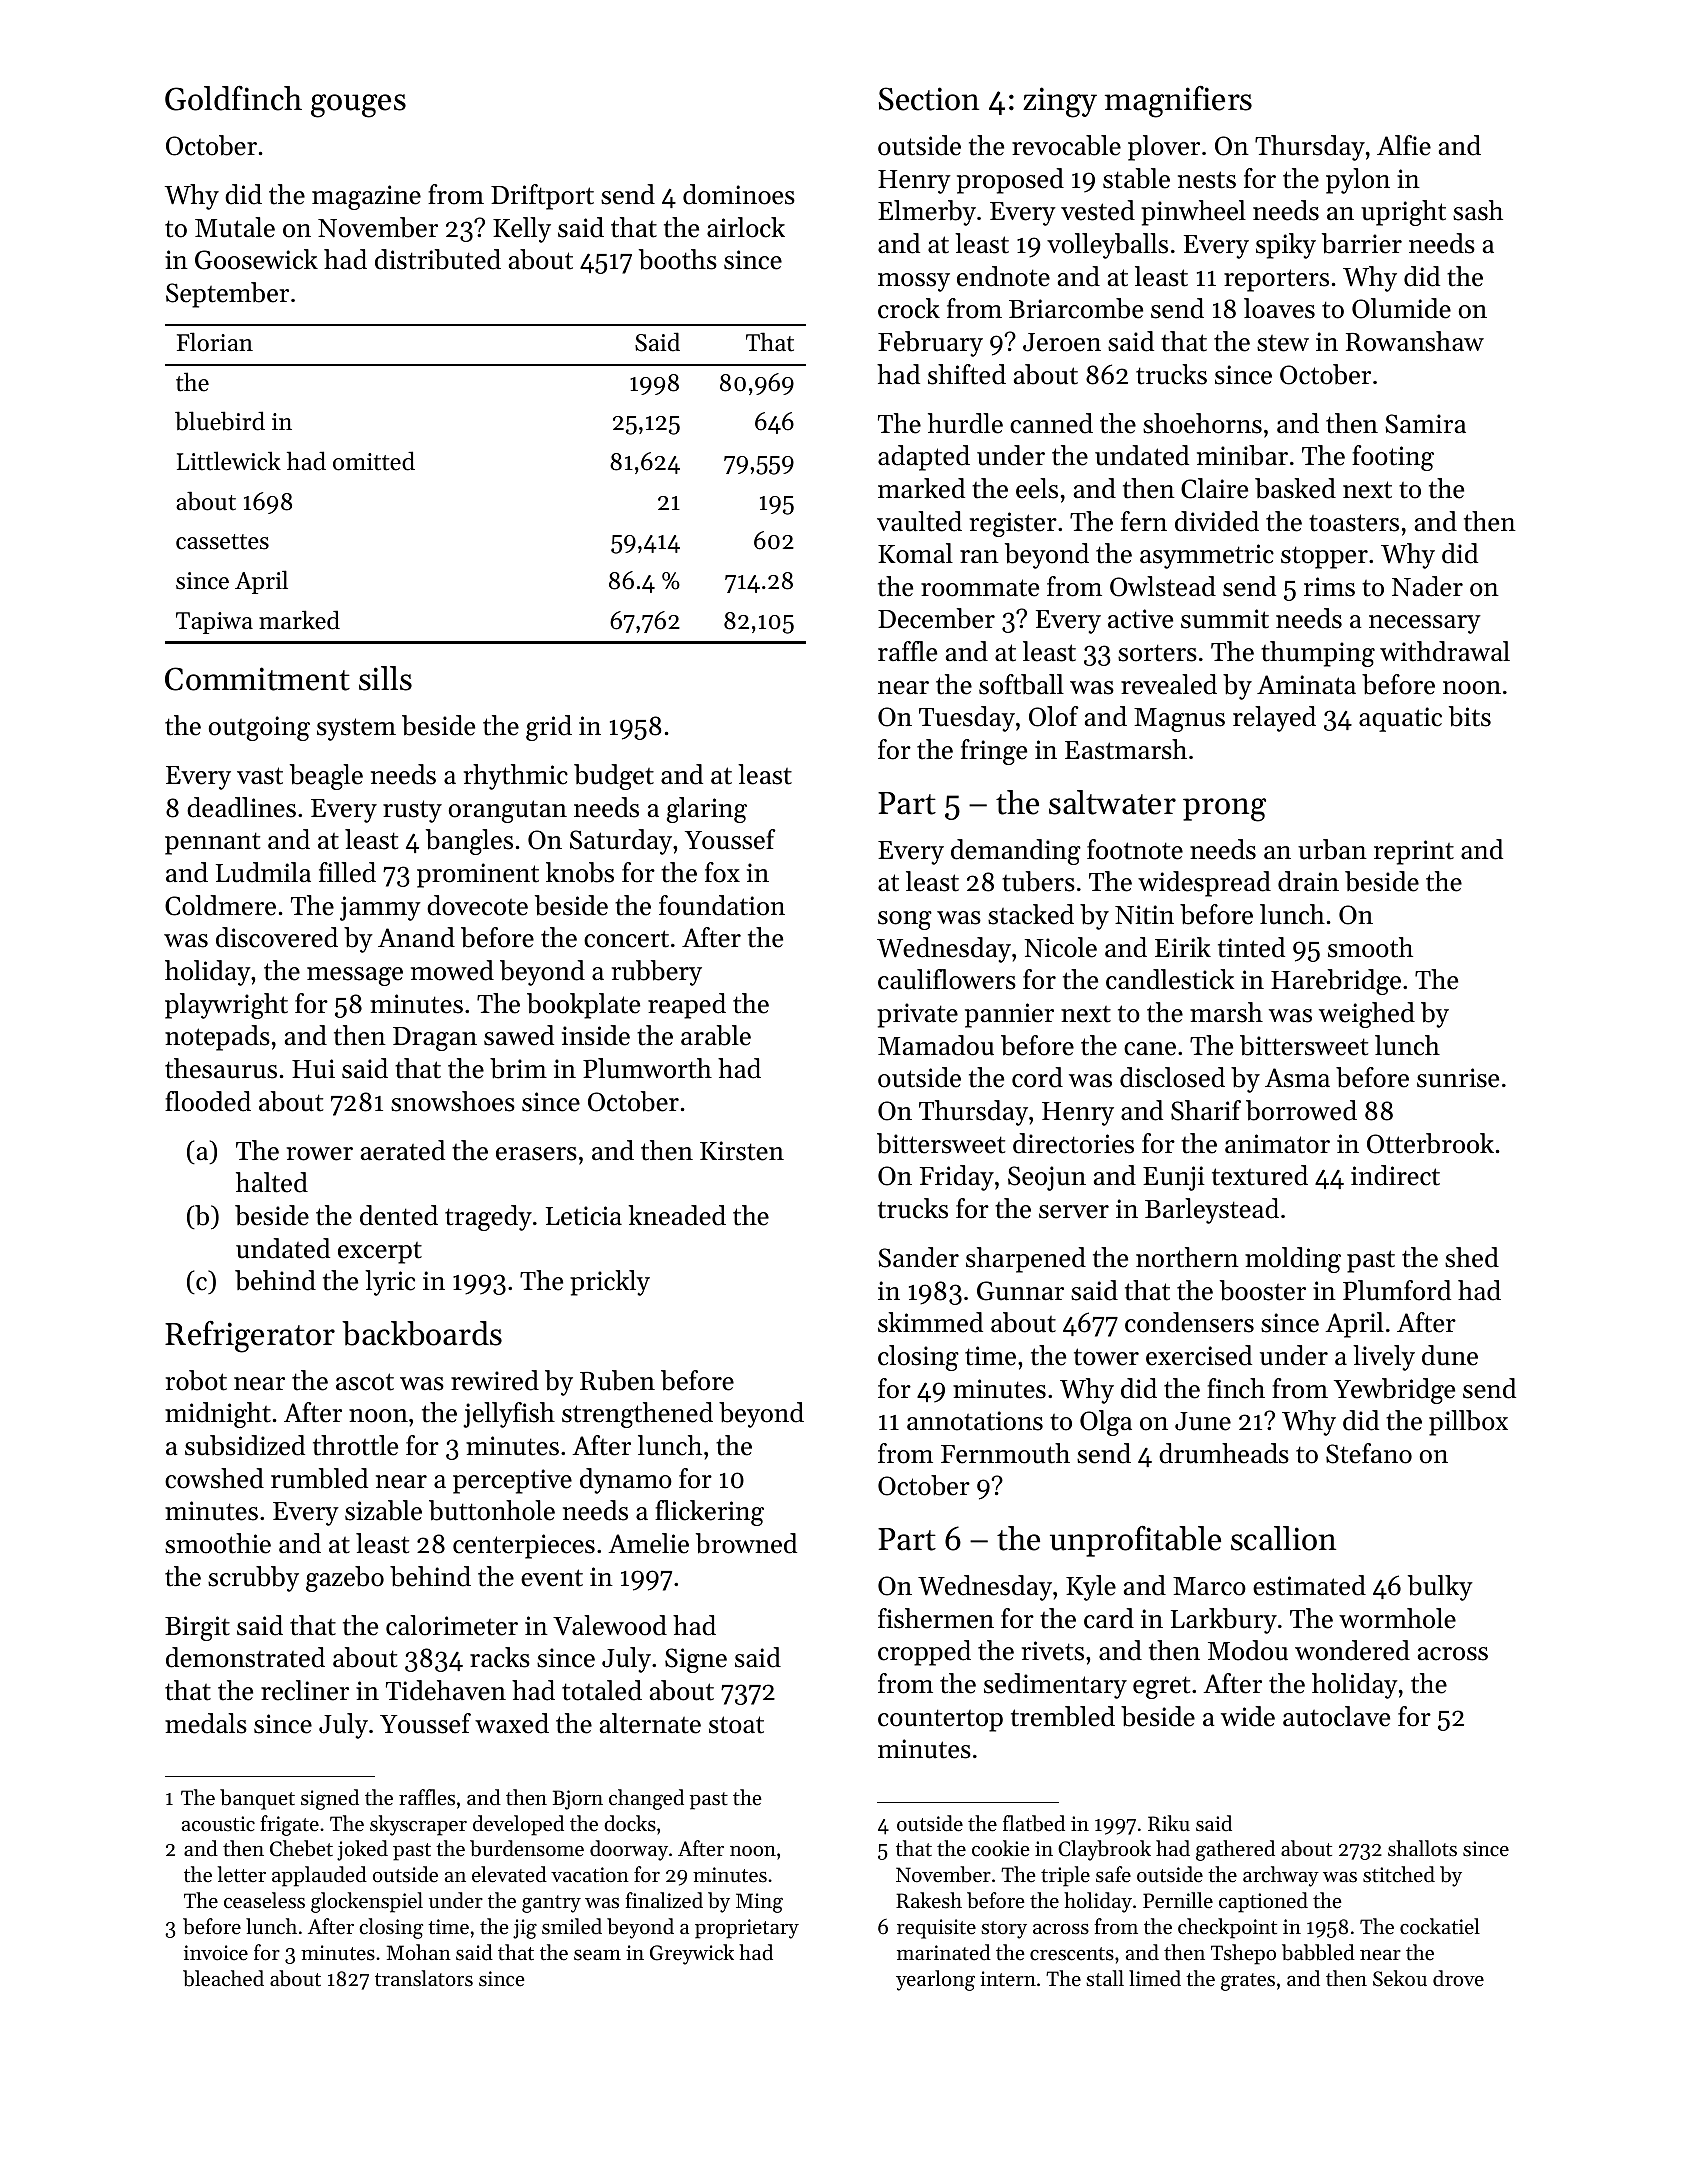 Image resolution: width=1683 pixels, height=2178 pixels. Describe the element at coordinates (610, 1625) in the document. I see `Valewood` at that location.
